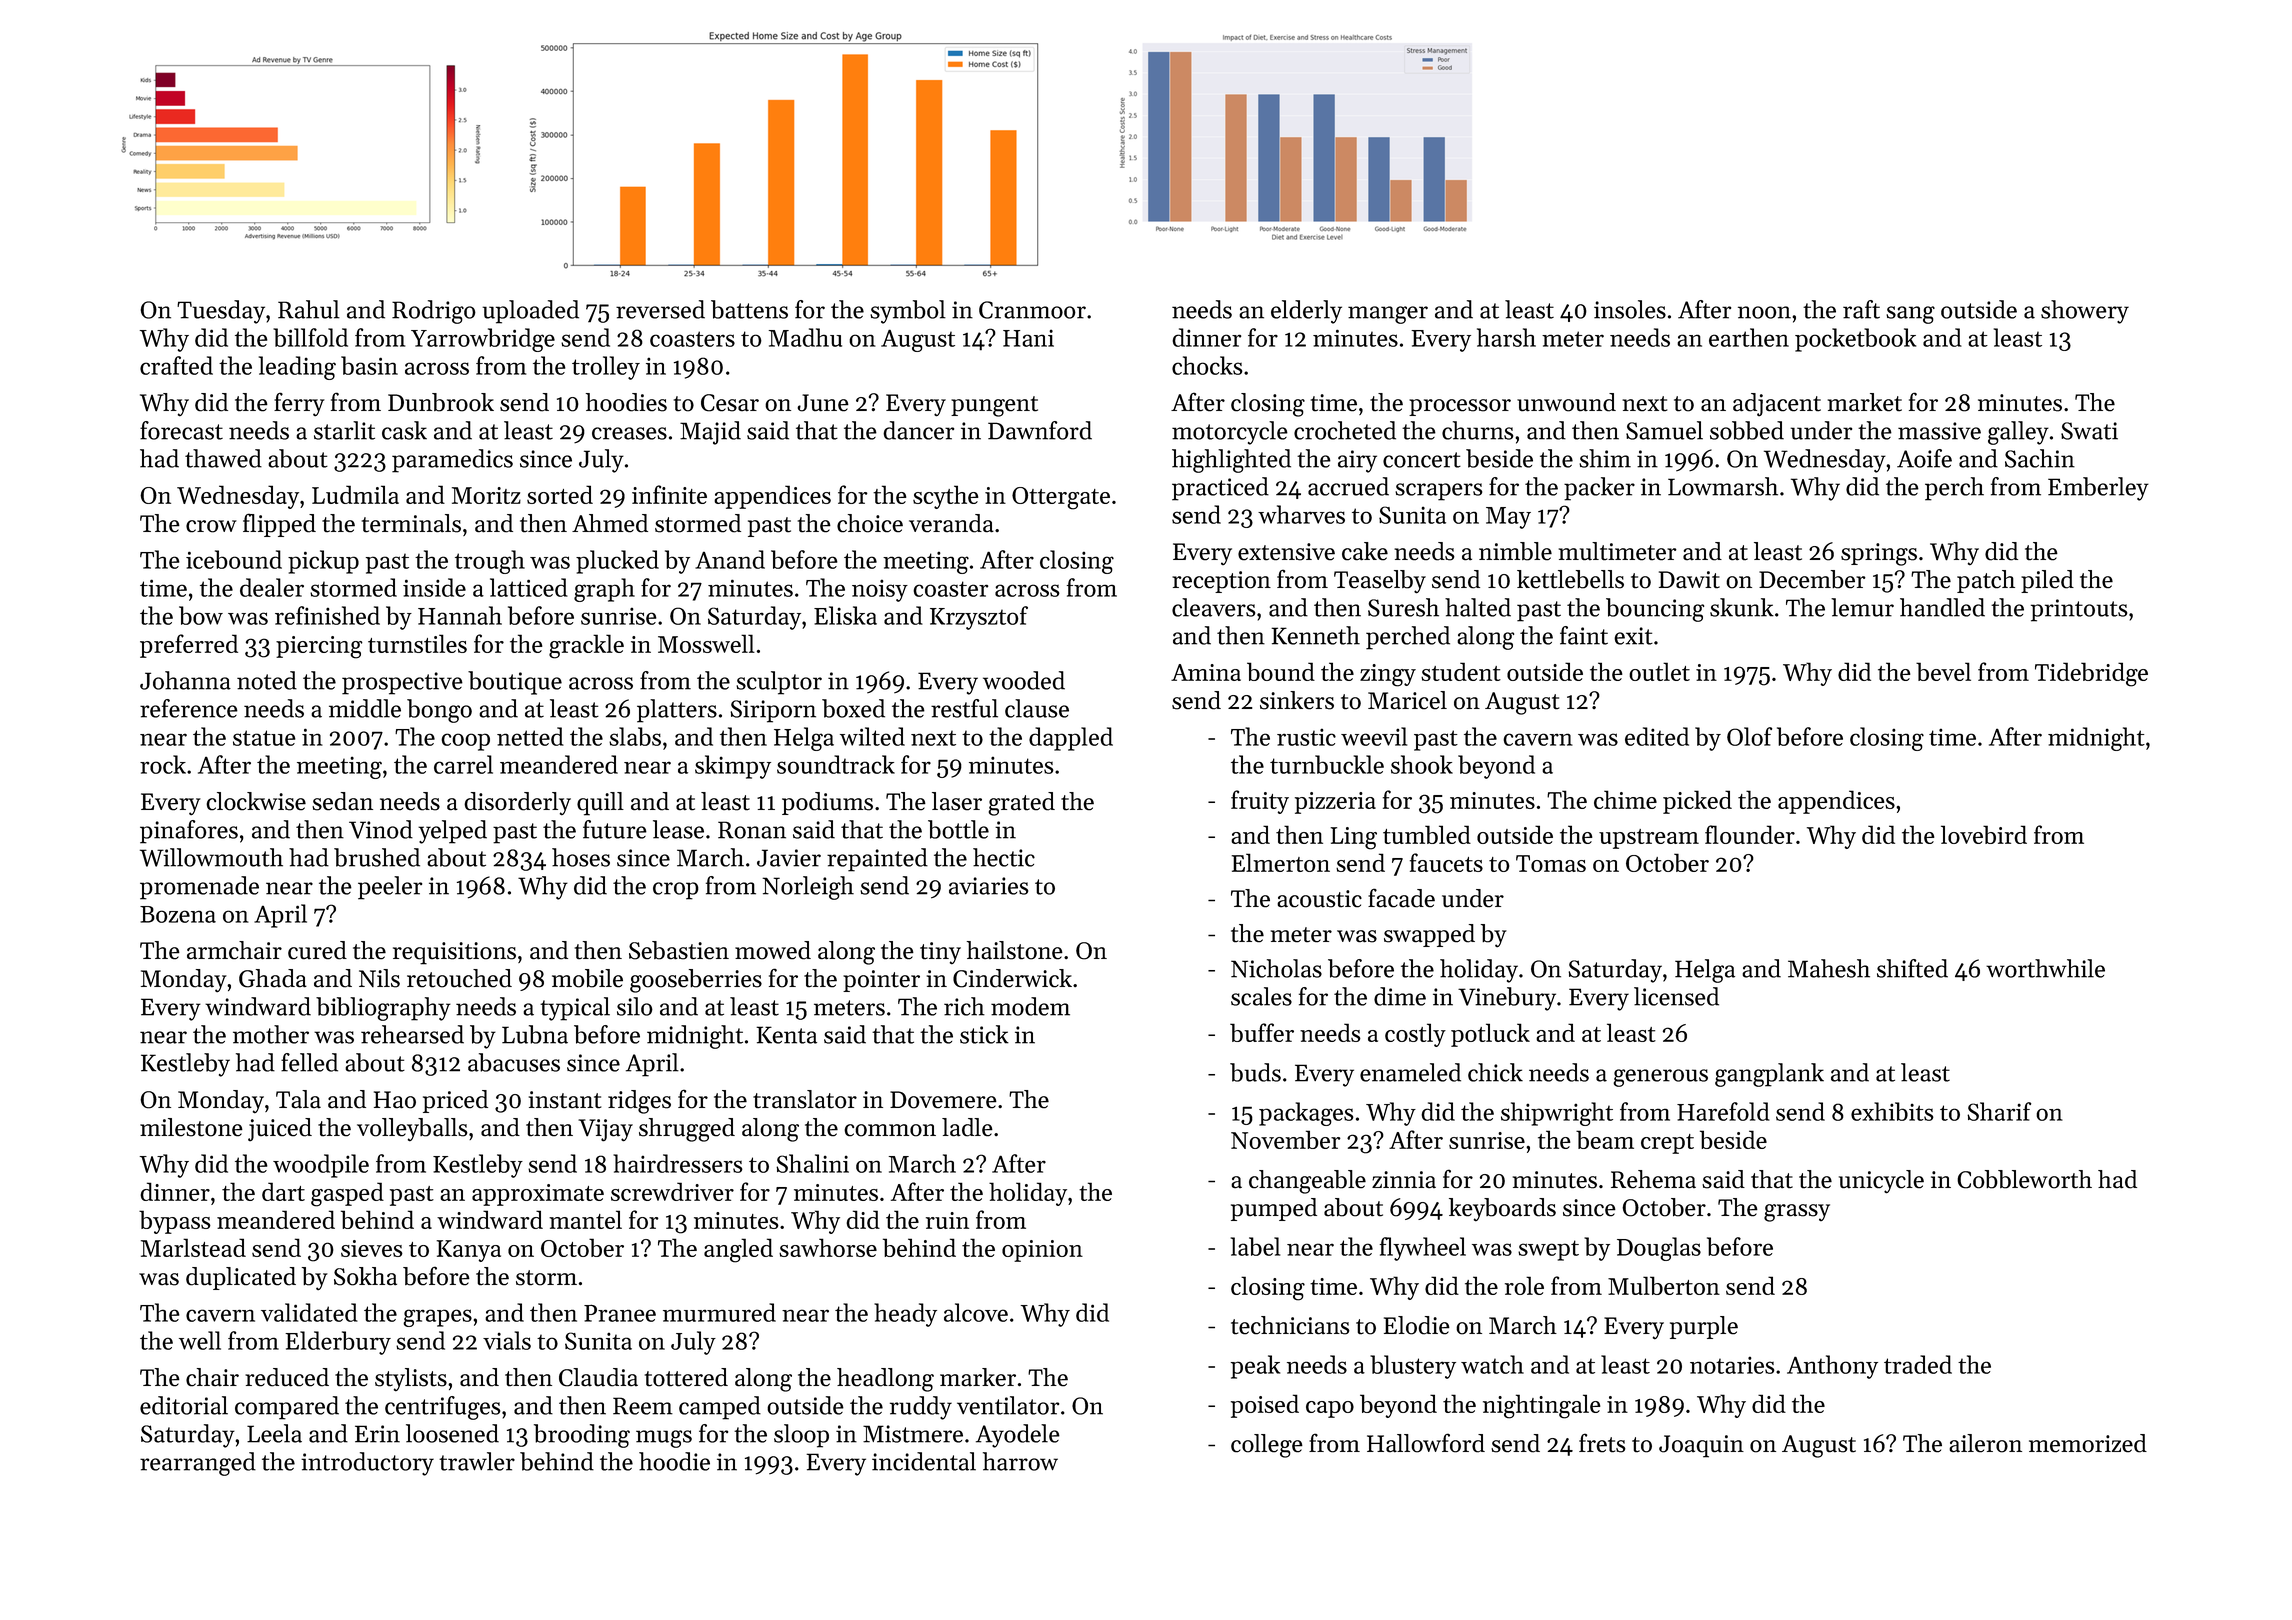 Image resolution: width=2292 pixels, height=1620 pixels. I want to click on rearranged, so click(198, 1464).
